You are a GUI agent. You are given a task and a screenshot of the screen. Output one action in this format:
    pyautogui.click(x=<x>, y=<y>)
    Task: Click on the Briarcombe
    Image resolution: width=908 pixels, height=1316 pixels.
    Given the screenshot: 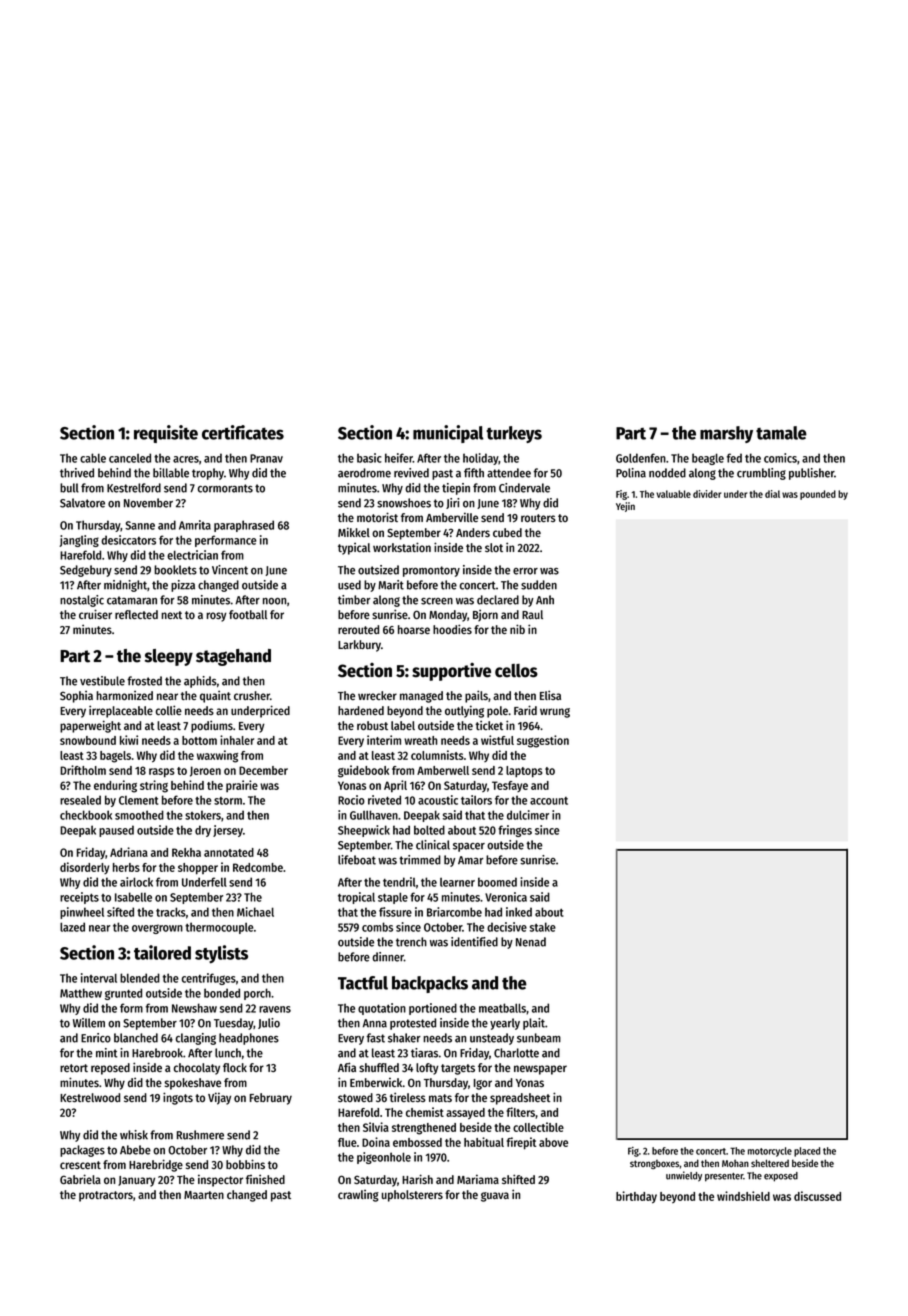 What is the action you would take?
    pyautogui.click(x=454, y=912)
